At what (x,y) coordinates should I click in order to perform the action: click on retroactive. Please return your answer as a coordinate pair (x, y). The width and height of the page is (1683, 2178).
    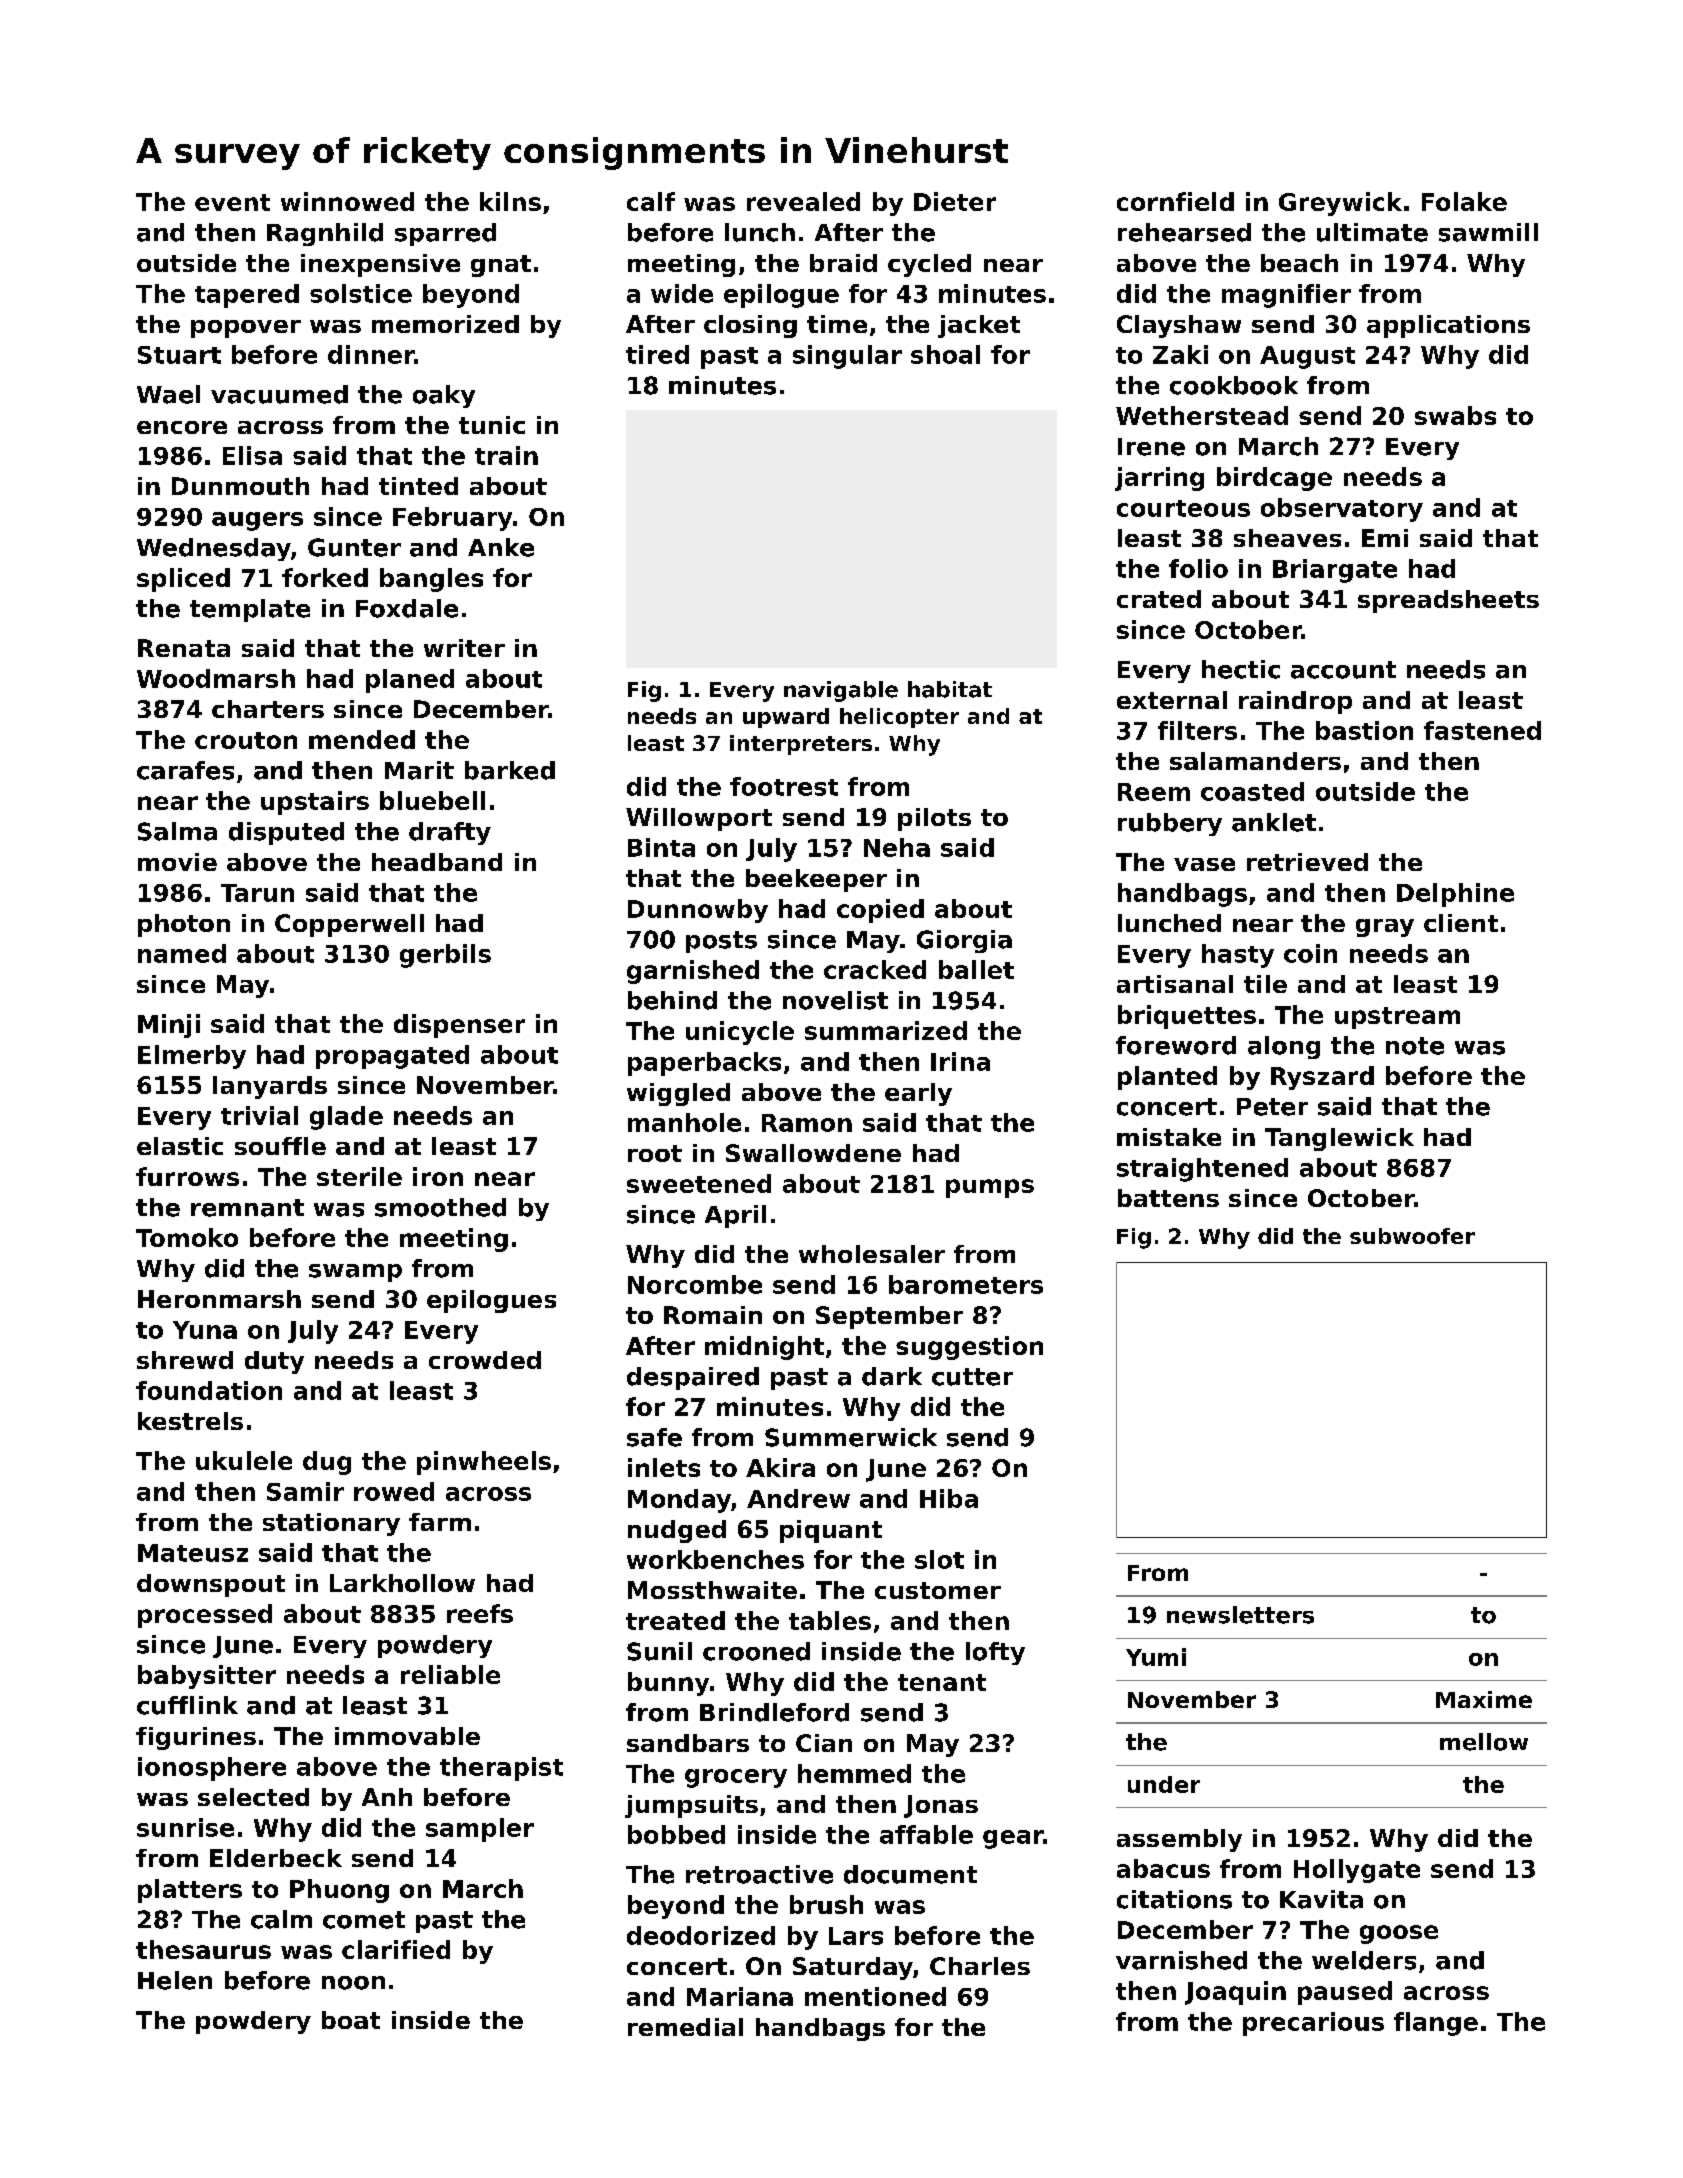
    Looking at the image, I should click on (759, 1874).
